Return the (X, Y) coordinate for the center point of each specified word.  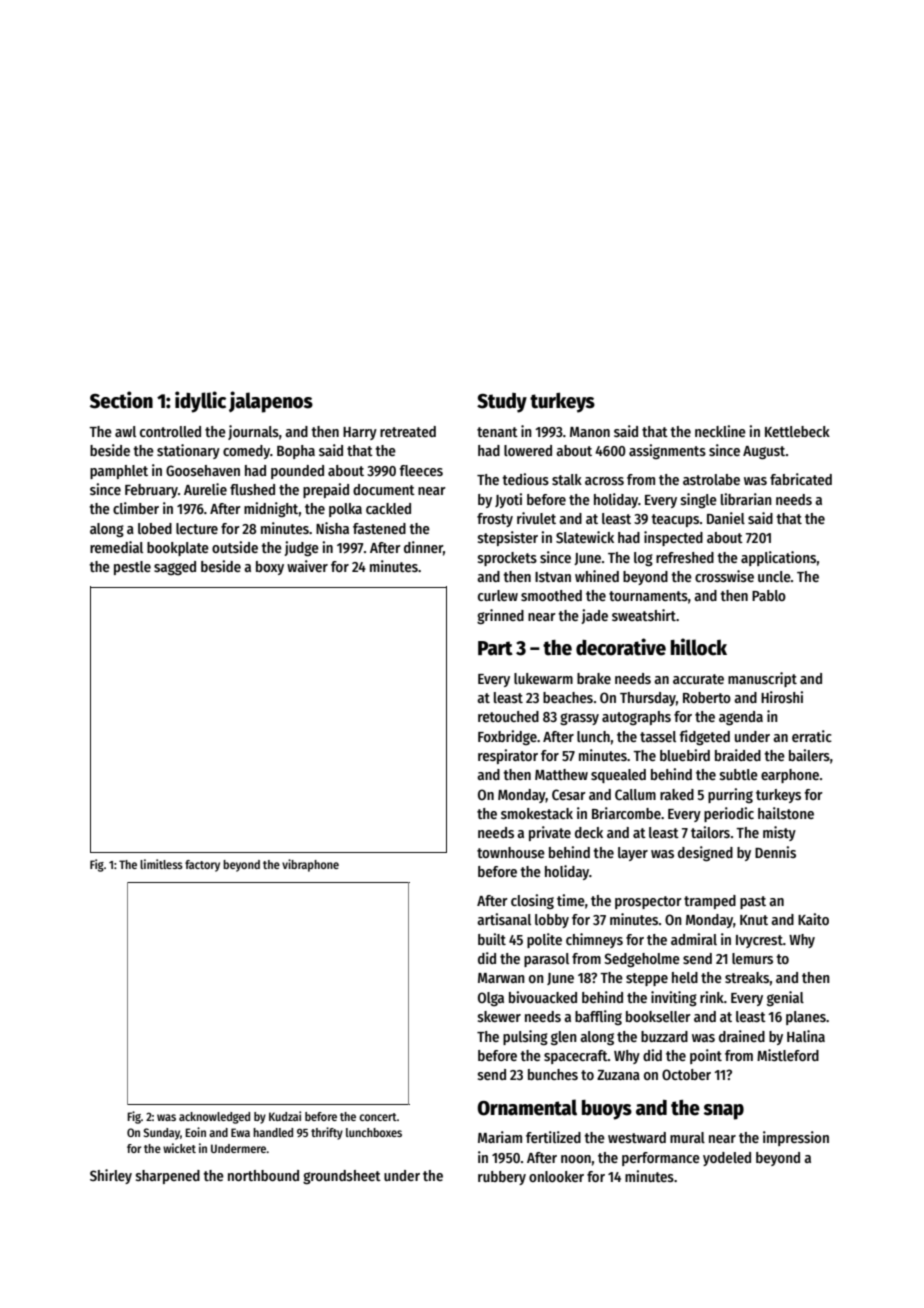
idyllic (200, 402)
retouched (508, 716)
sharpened (168, 1177)
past (753, 902)
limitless (161, 864)
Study (502, 403)
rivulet (536, 518)
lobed (155, 528)
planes (806, 1018)
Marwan (501, 978)
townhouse (511, 852)
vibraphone (310, 865)
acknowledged (214, 1118)
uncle (774, 576)
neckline (720, 431)
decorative (621, 647)
